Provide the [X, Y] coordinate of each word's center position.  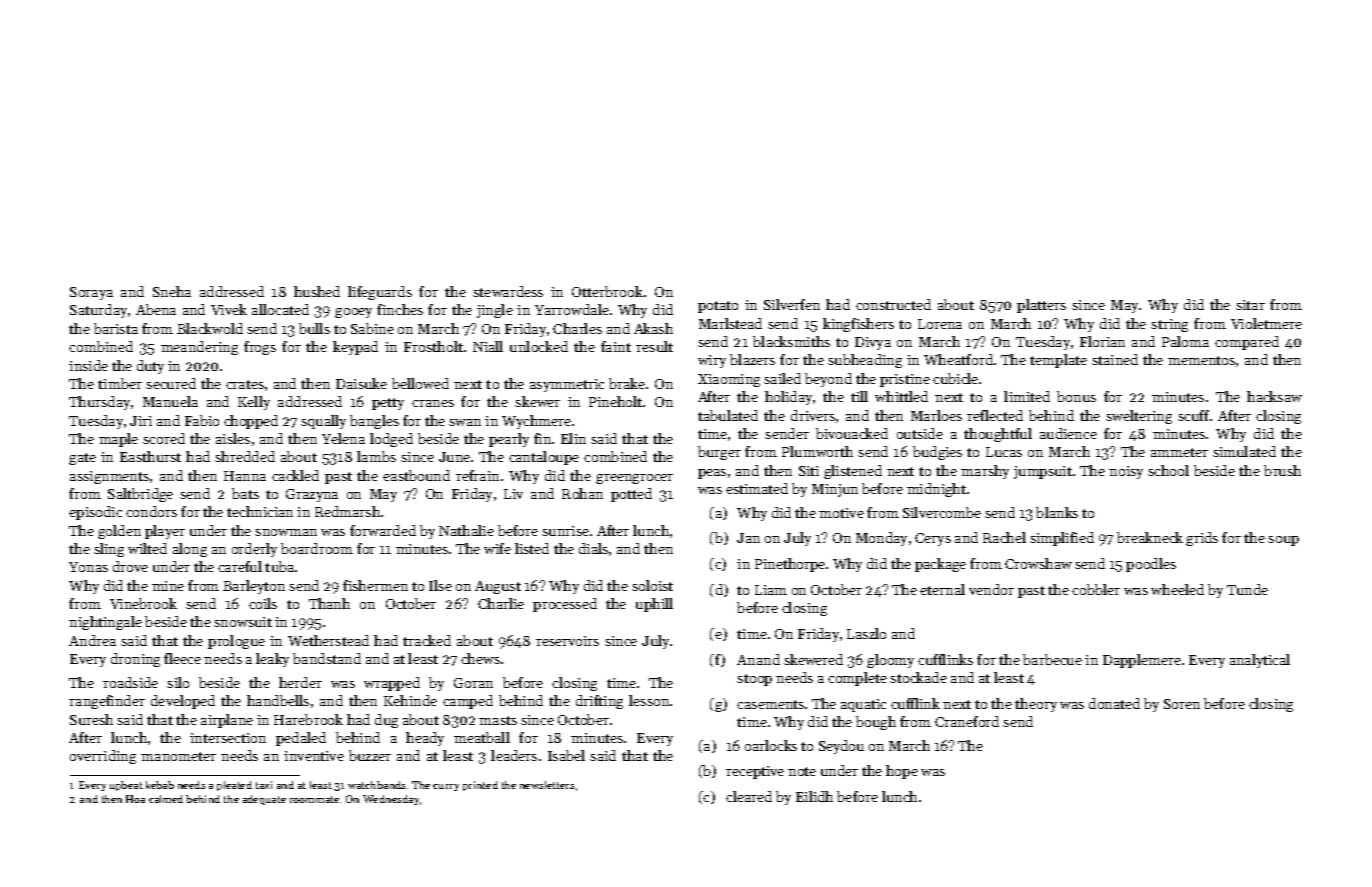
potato [718, 307]
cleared [749, 796]
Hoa [135, 799]
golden [119, 532]
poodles [1151, 565]
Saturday [98, 311]
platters [1041, 306]
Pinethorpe [790, 565]
